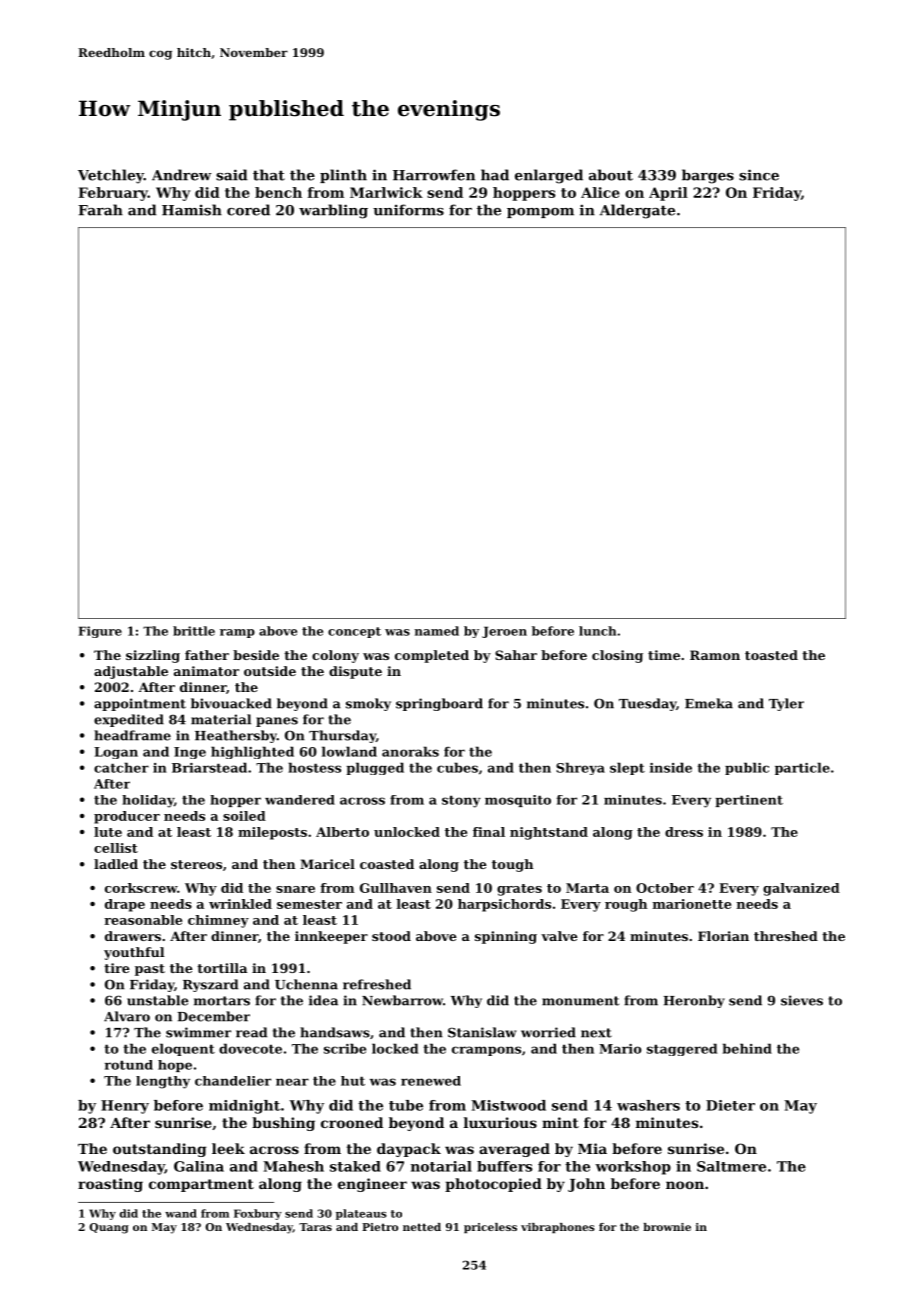  I want to click on concept, so click(354, 632).
